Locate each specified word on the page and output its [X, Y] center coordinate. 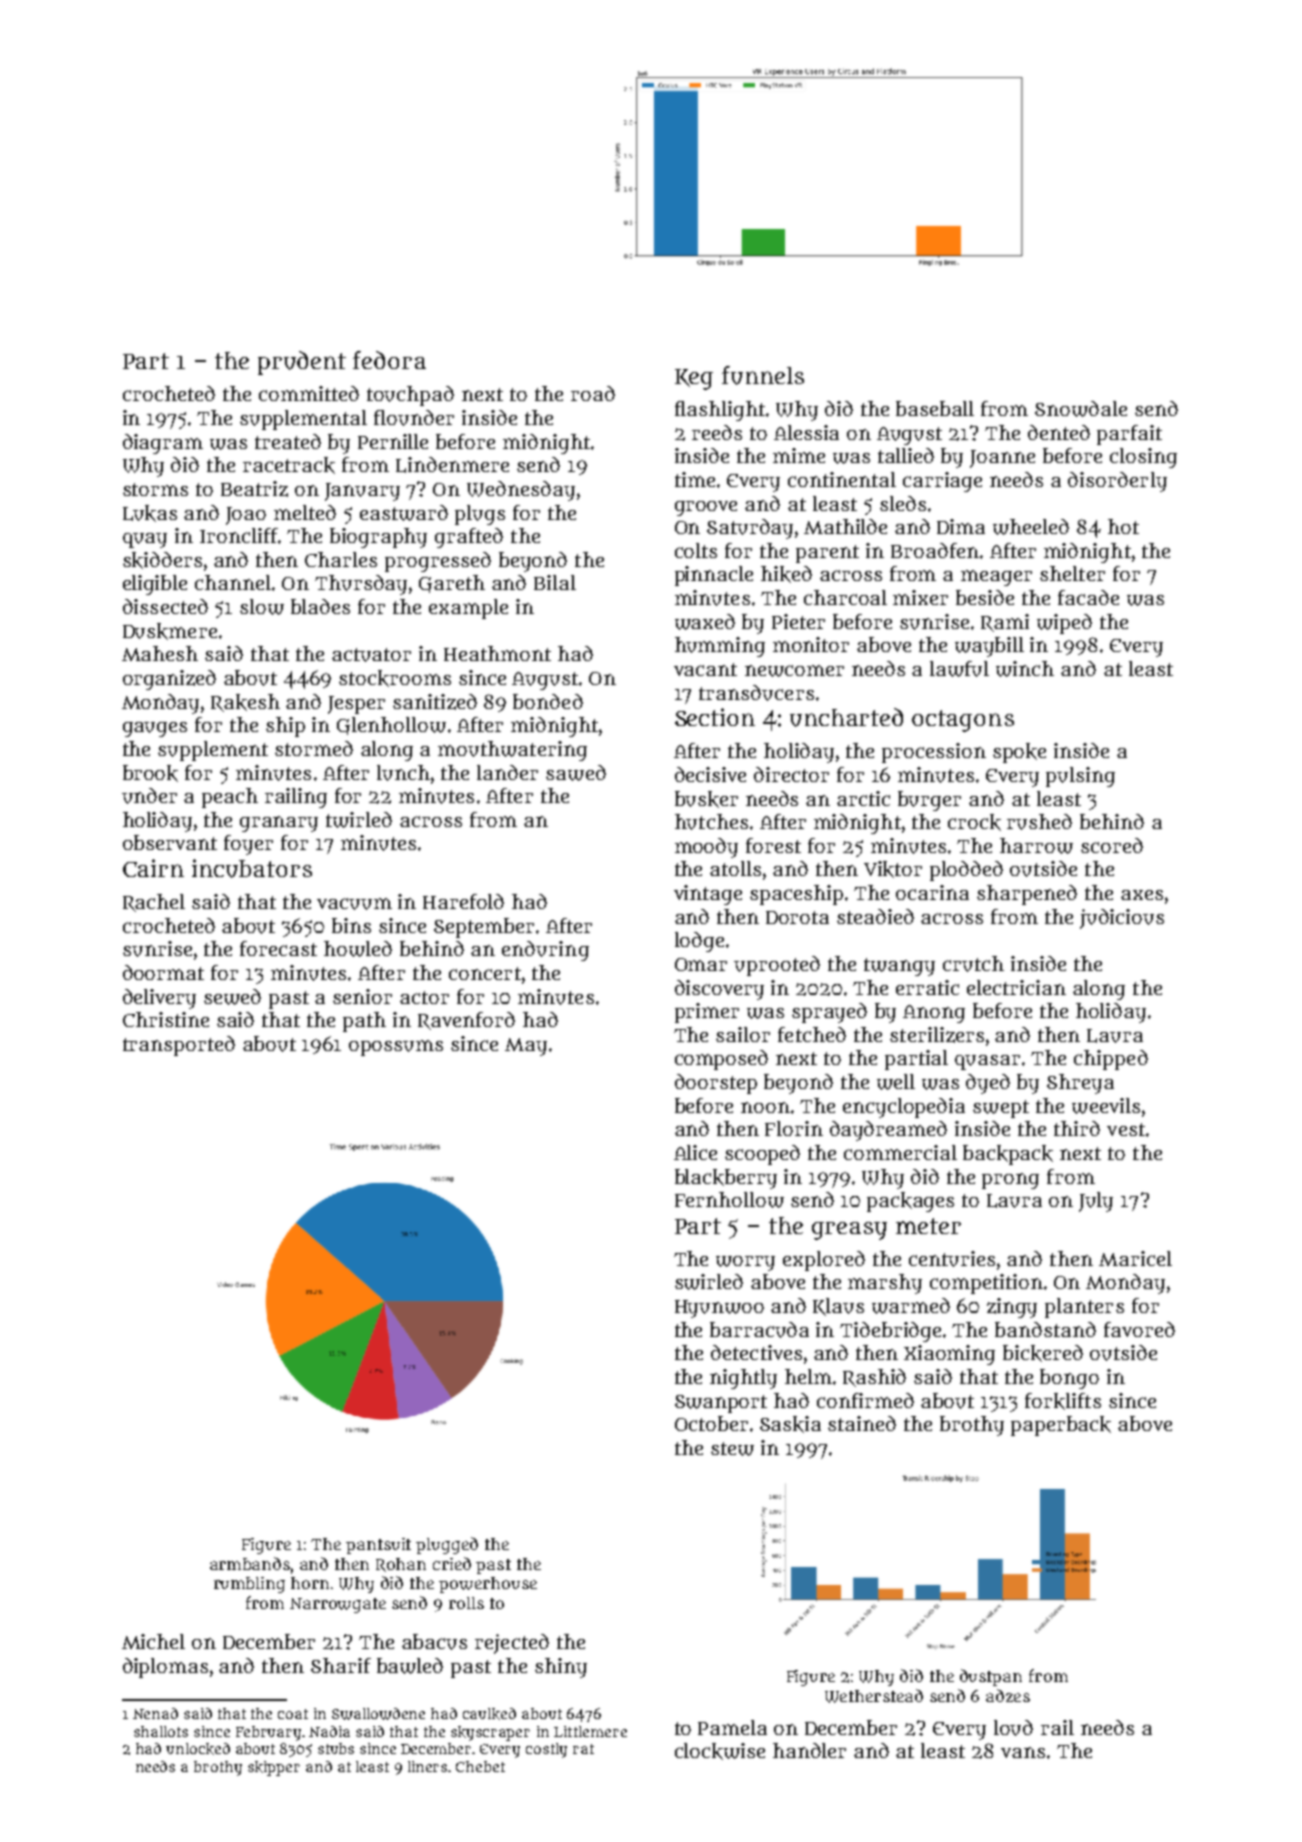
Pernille [393, 441]
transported [179, 1046]
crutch [973, 964]
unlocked [198, 1749]
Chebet [480, 1766]
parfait [1129, 435]
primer [707, 1013]
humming [720, 647]
